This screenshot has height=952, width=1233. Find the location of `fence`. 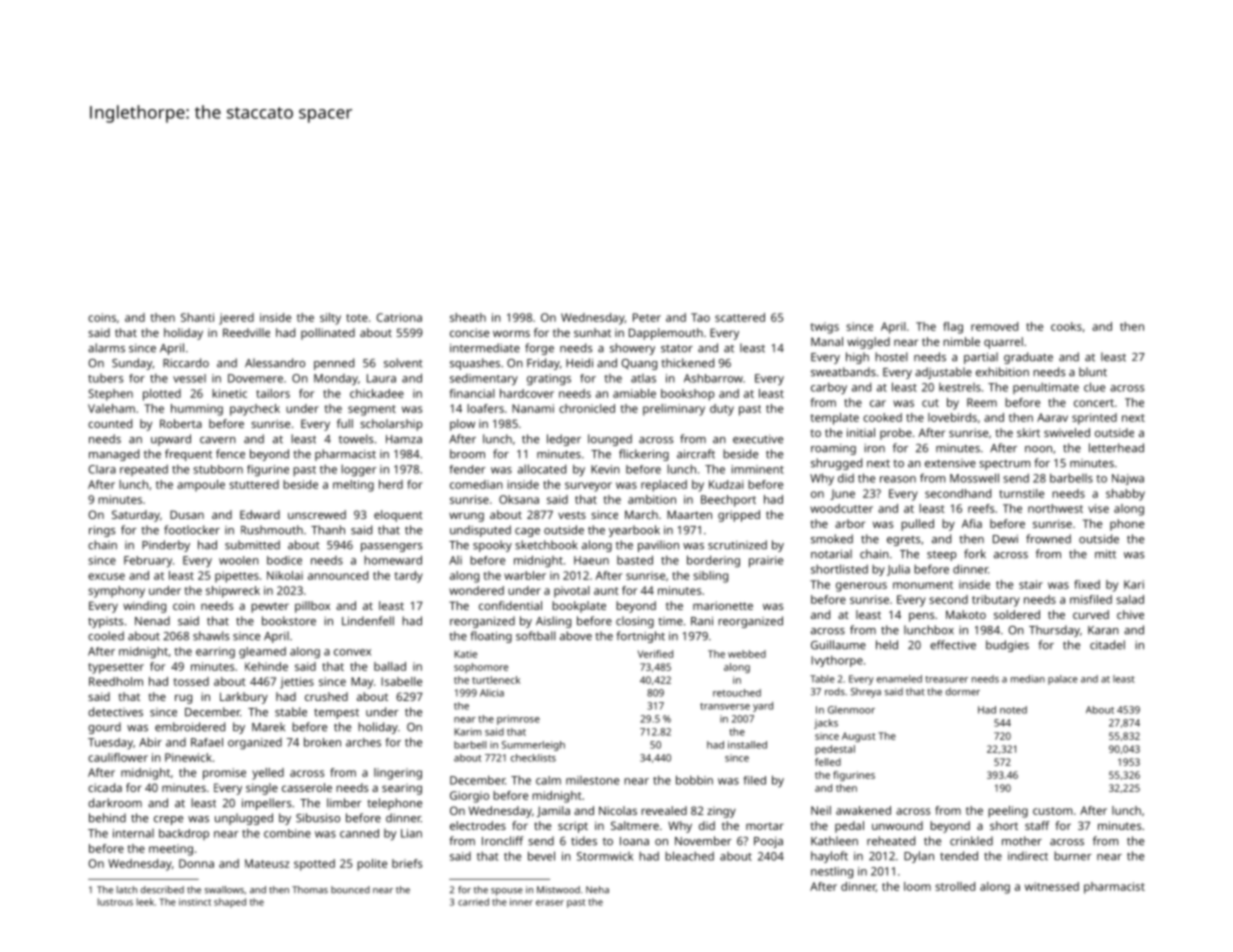

fence is located at coordinates (230, 454).
